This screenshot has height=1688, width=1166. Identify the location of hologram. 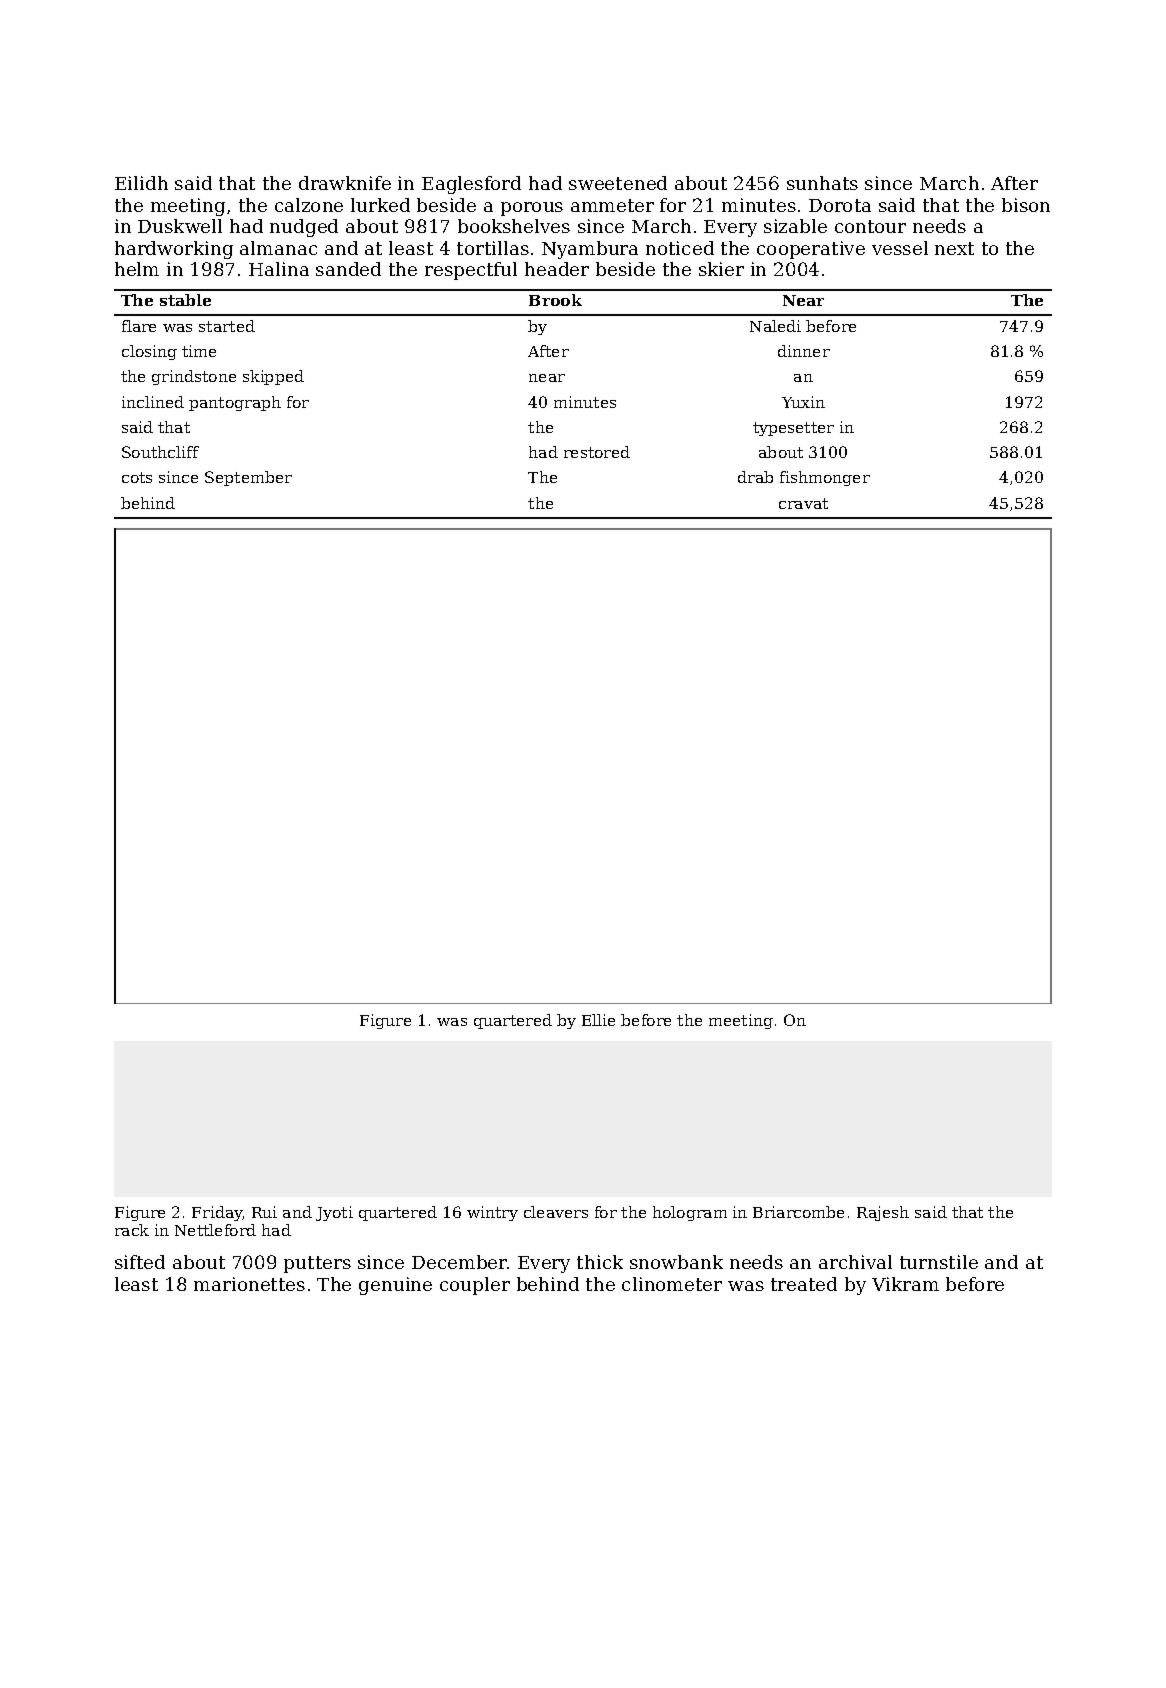
(690, 1213).
